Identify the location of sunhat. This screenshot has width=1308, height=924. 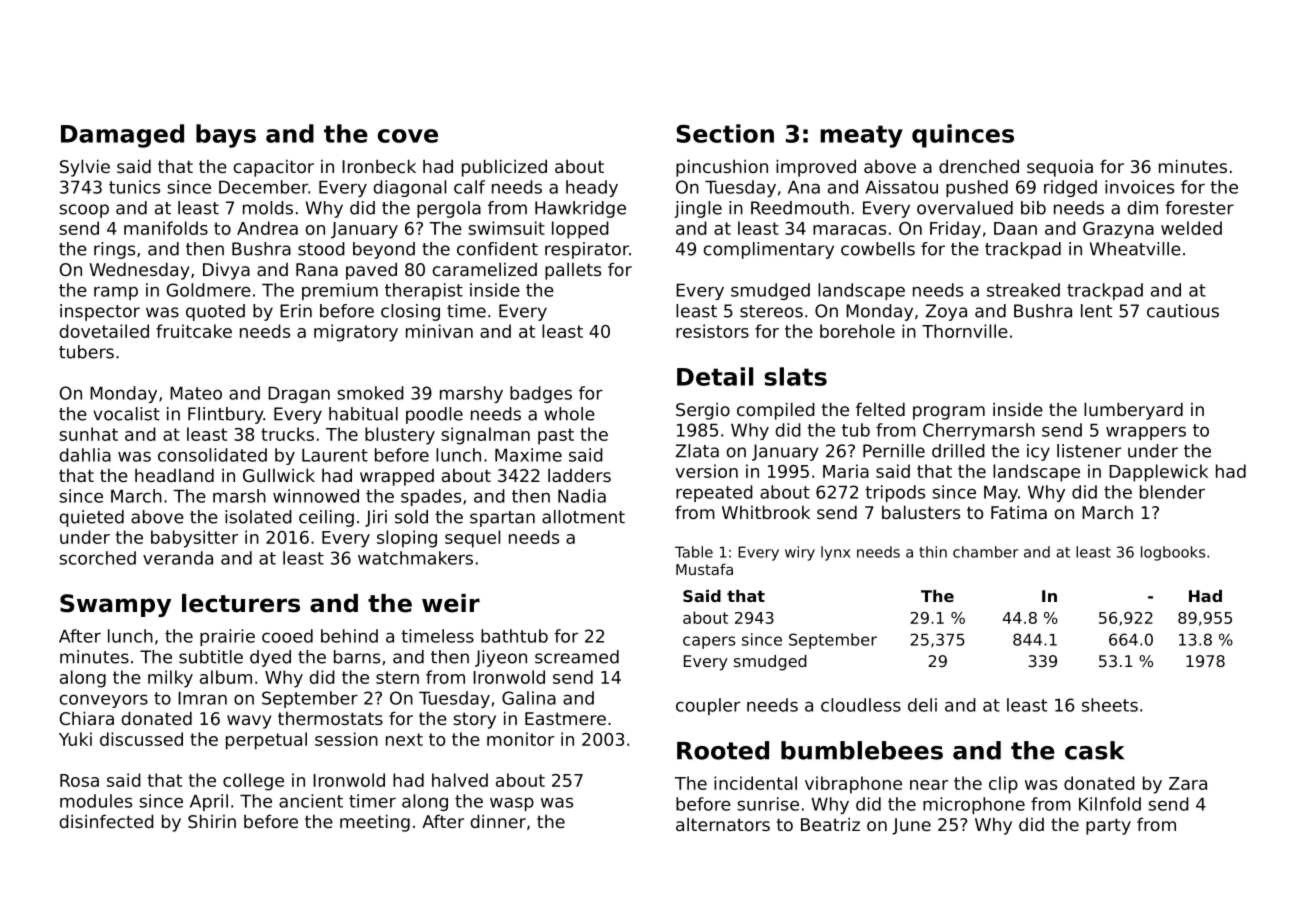
(88, 434).
